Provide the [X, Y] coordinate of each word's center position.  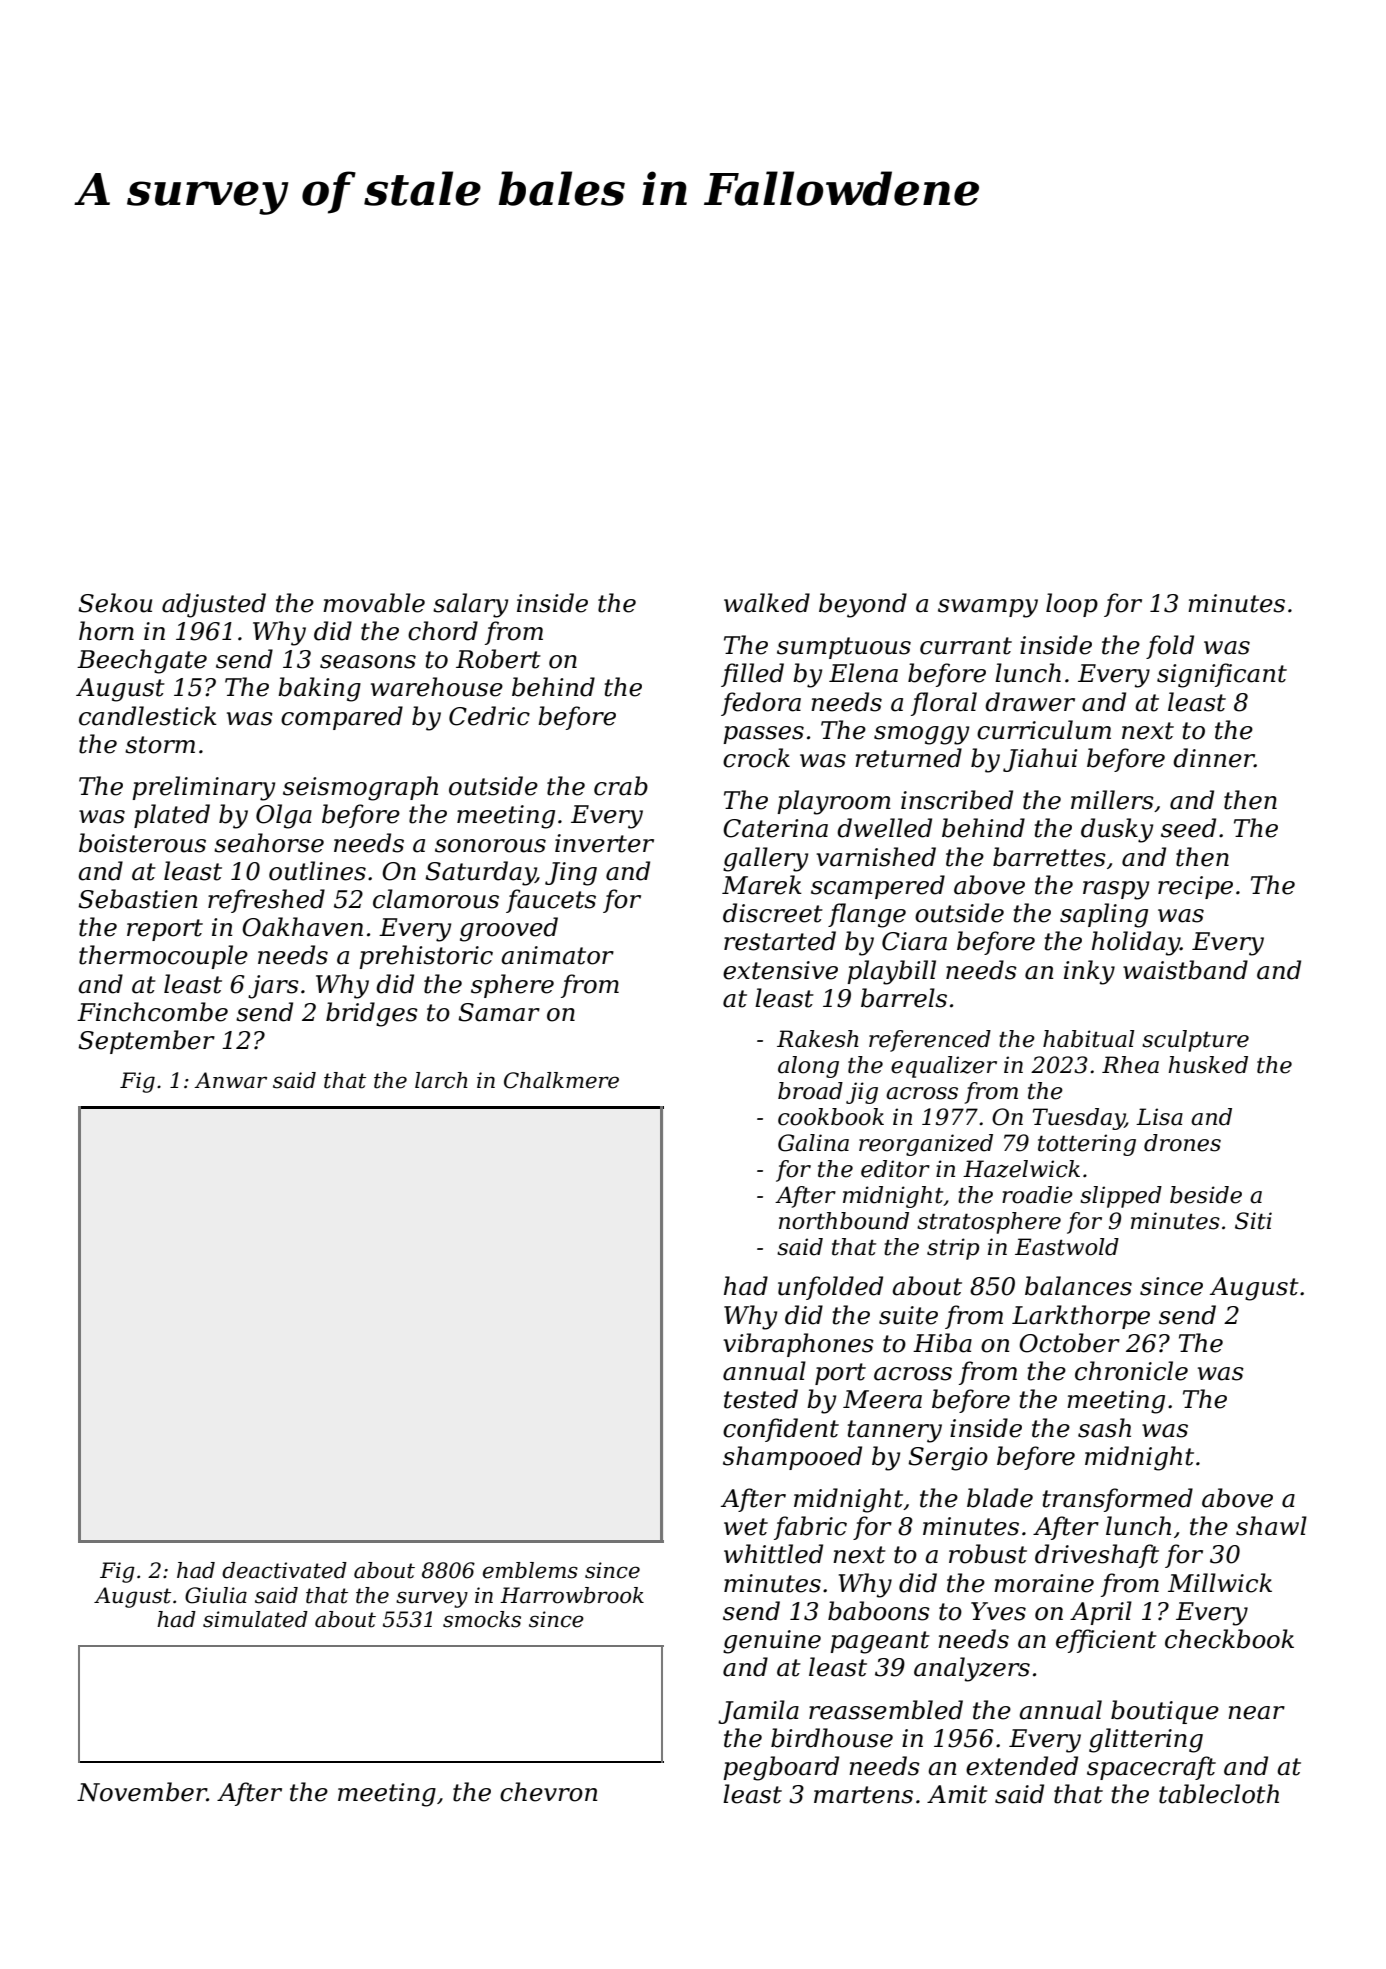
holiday [1136, 943]
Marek [762, 885]
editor [895, 1169]
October [1069, 1343]
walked [767, 603]
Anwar [230, 1080]
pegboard [781, 1768]
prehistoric [426, 957]
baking [319, 689]
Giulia [216, 1595]
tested [761, 1399]
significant [1222, 675]
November [142, 1792]
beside [1206, 1195]
